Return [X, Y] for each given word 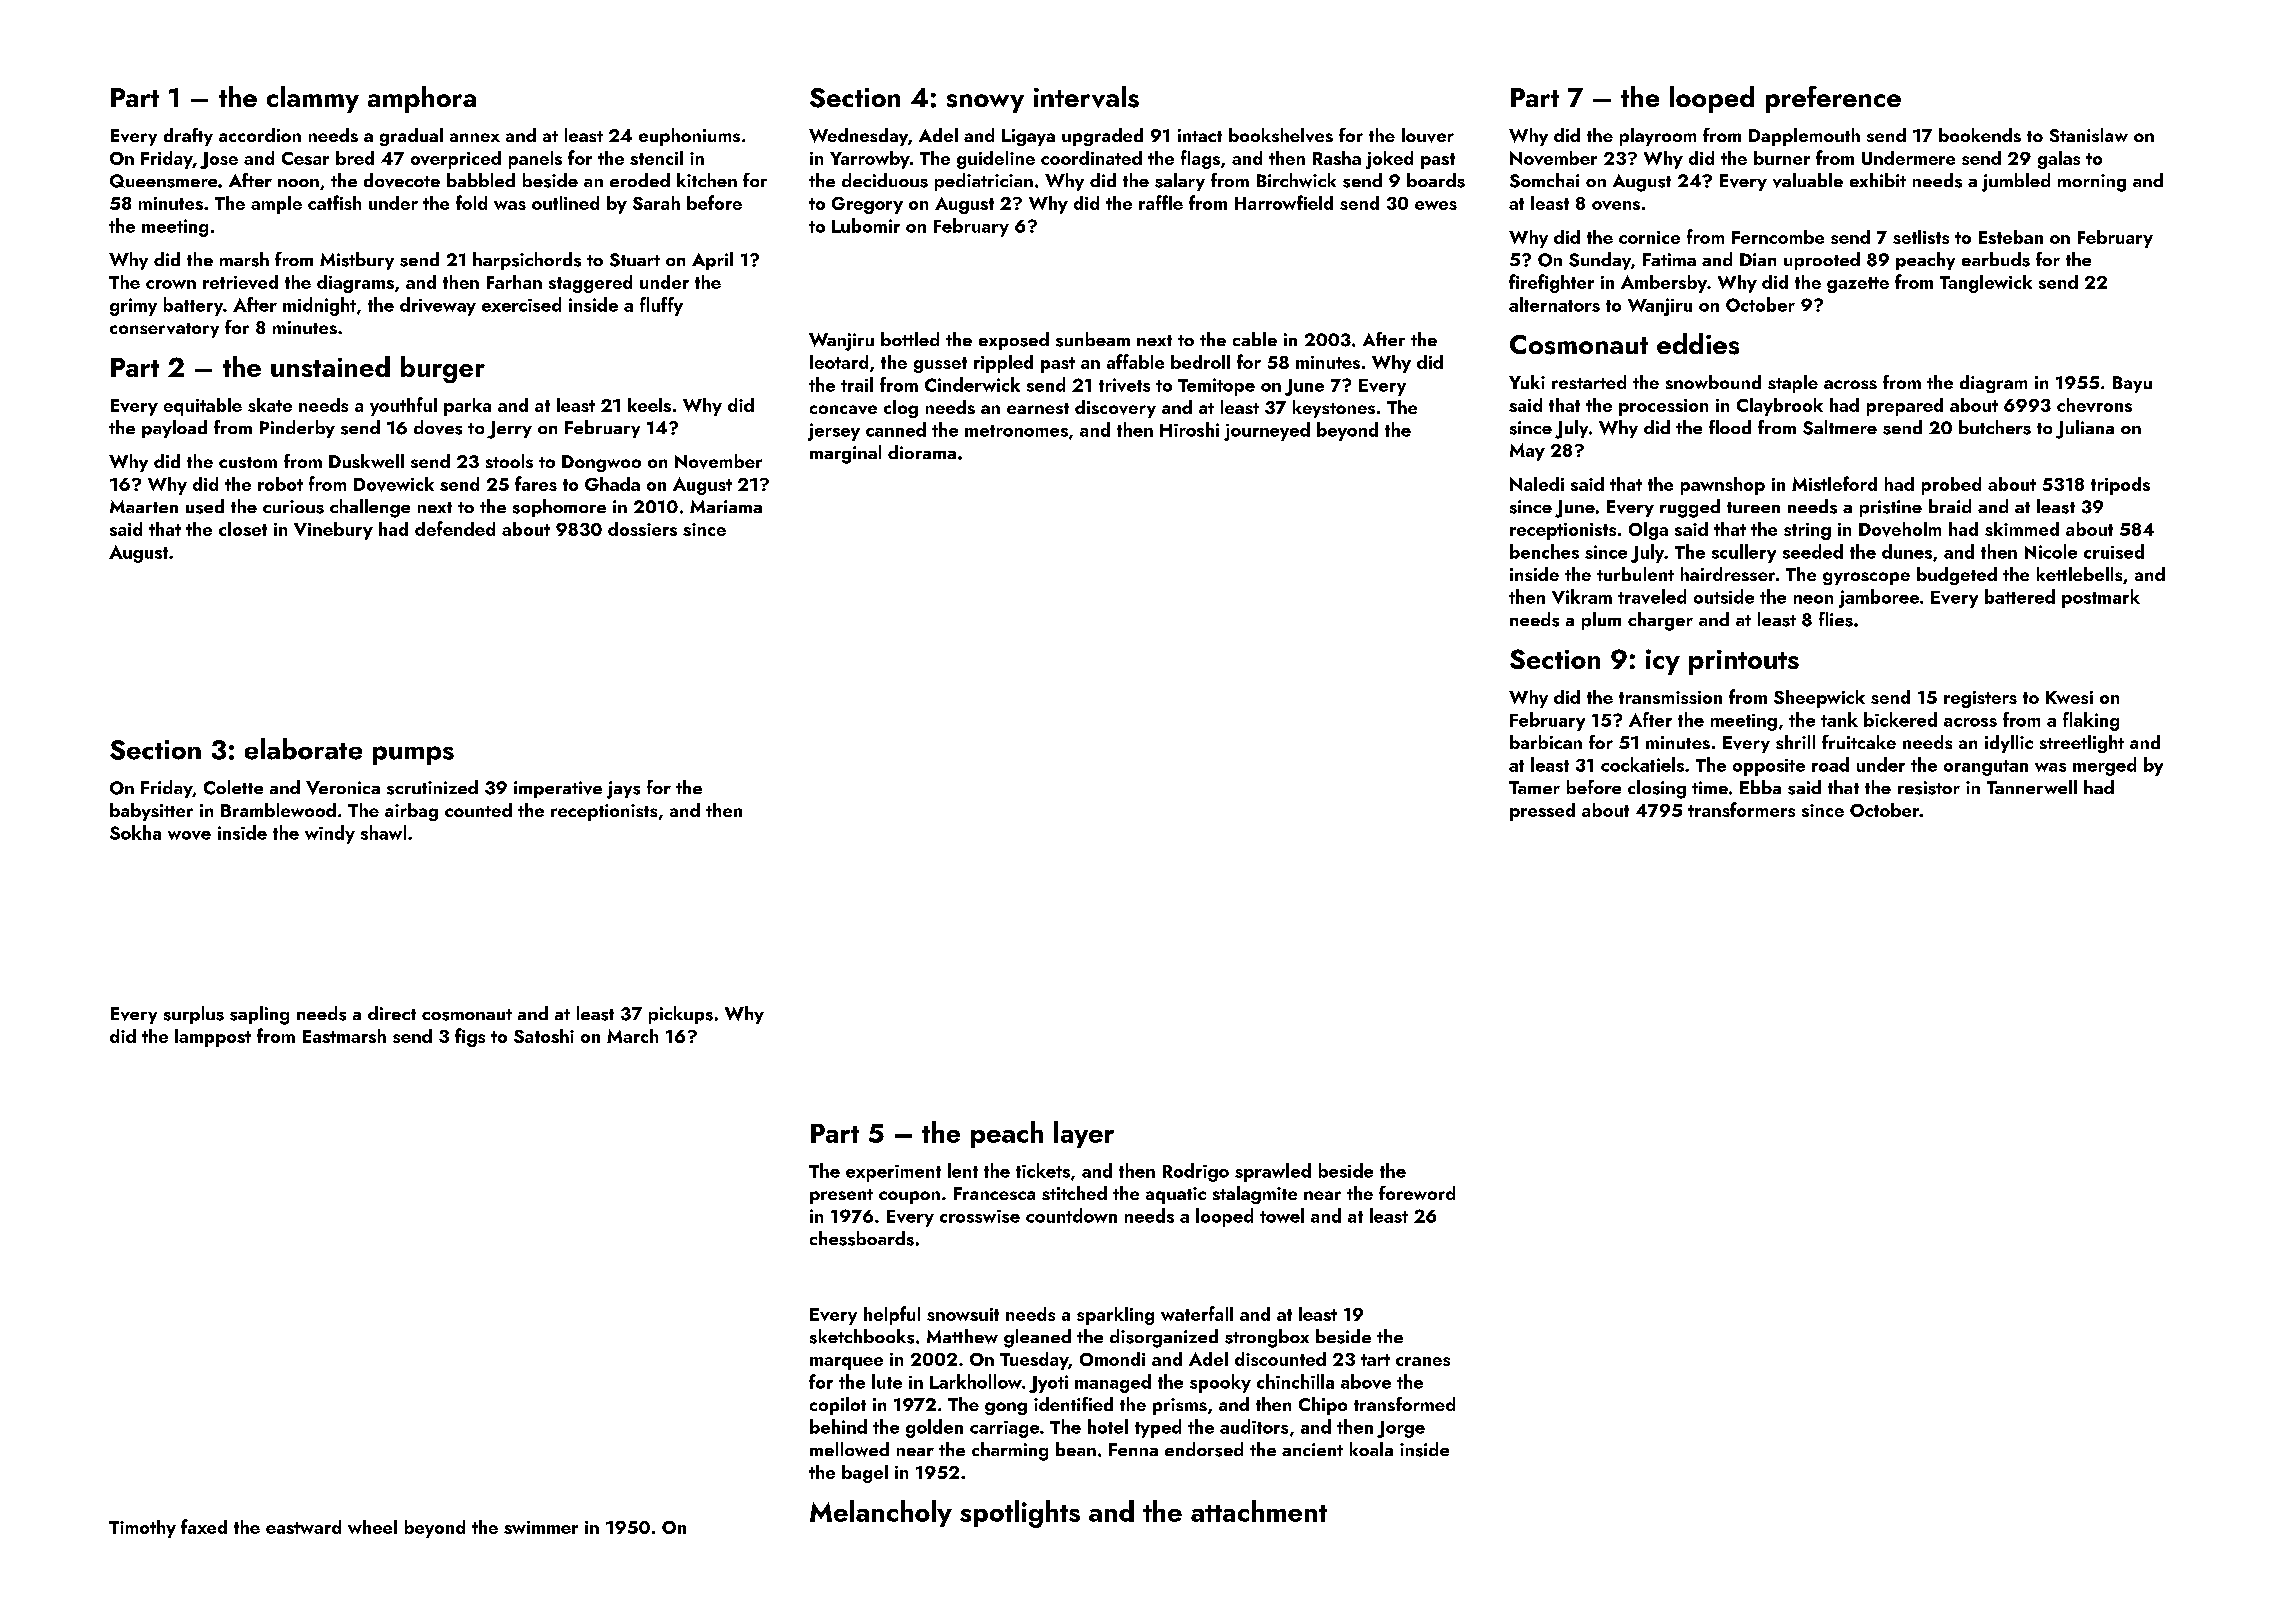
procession [1663, 407]
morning [2092, 183]
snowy [985, 103]
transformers [1741, 809]
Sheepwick [1819, 699]
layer [1084, 1134]
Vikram [1582, 596]
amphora [422, 99]
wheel [372, 1527]
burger [443, 369]
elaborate [303, 749]
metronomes [1016, 431]
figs [470, 1037]
